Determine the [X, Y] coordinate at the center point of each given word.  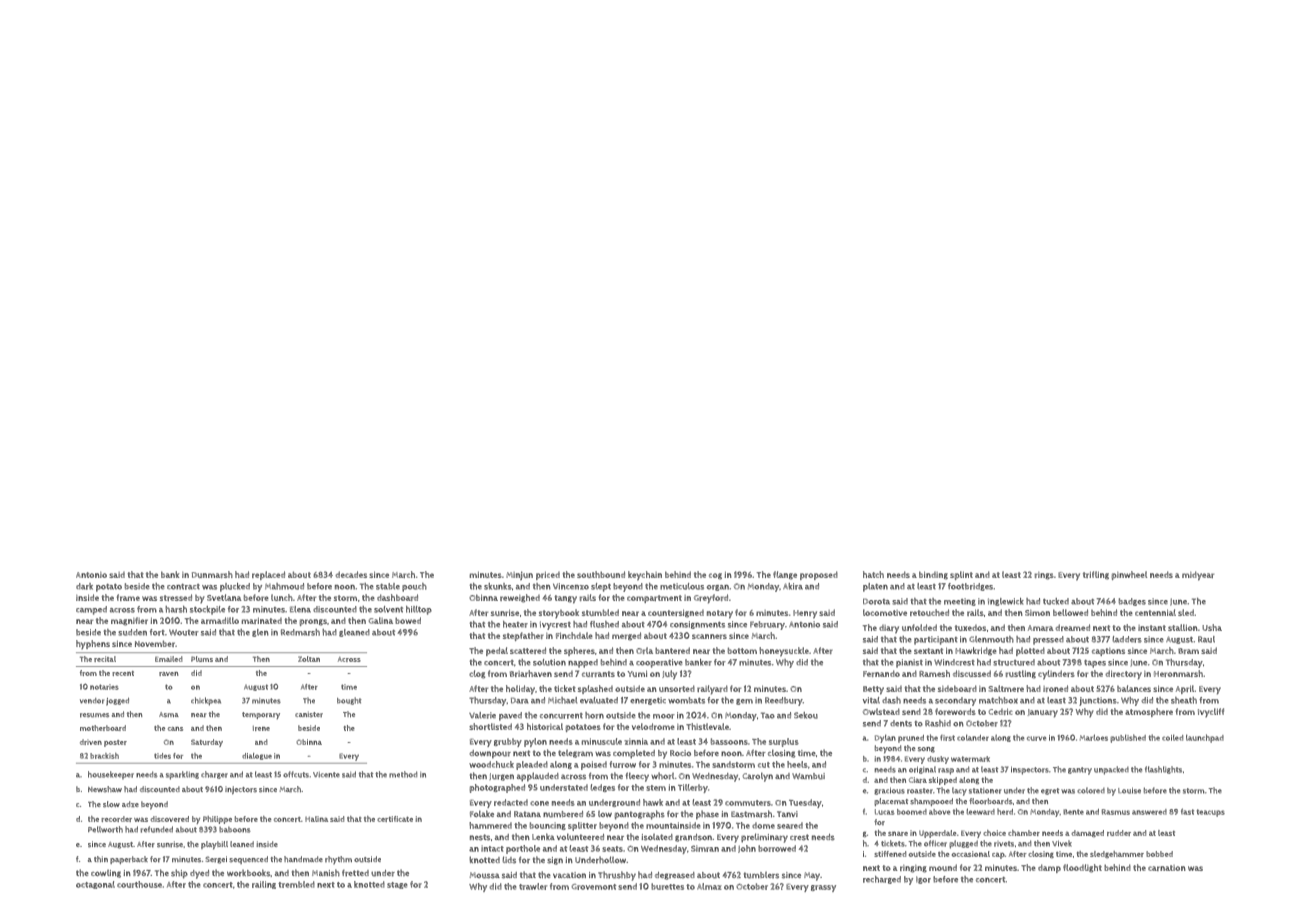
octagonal [95, 885]
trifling [1096, 575]
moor [664, 716]
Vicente [326, 775]
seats [612, 849]
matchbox [998, 700]
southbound [601, 574]
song [926, 750]
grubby [508, 742]
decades [351, 574]
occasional [971, 854]
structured [1014, 662]
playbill [214, 845]
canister [309, 714]
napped [583, 663]
